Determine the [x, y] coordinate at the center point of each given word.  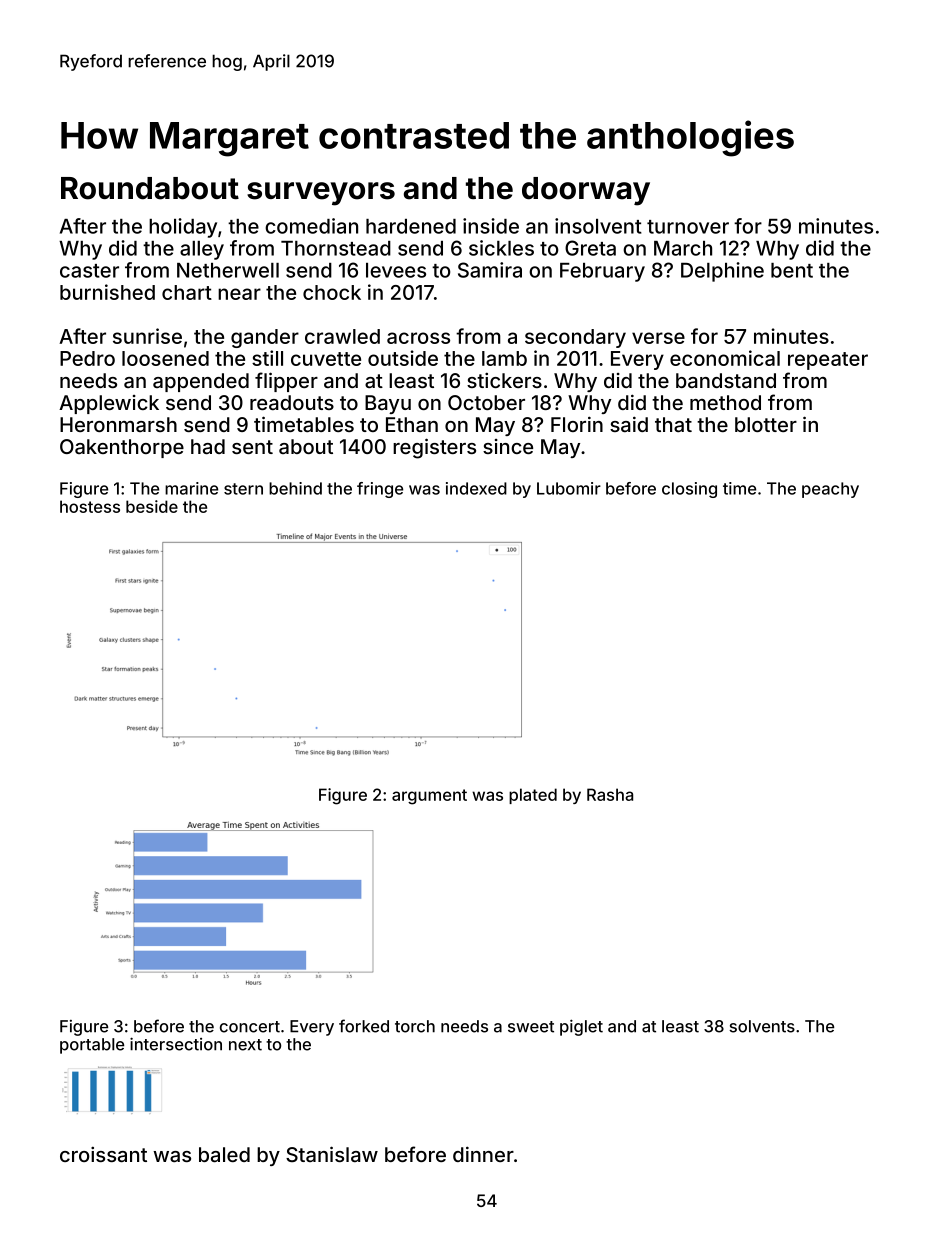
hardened [411, 226]
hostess [90, 506]
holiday [183, 228]
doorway [586, 191]
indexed [476, 488]
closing [689, 490]
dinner [483, 1154]
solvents [762, 1026]
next [245, 1045]
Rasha [610, 794]
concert [250, 1027]
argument [429, 797]
